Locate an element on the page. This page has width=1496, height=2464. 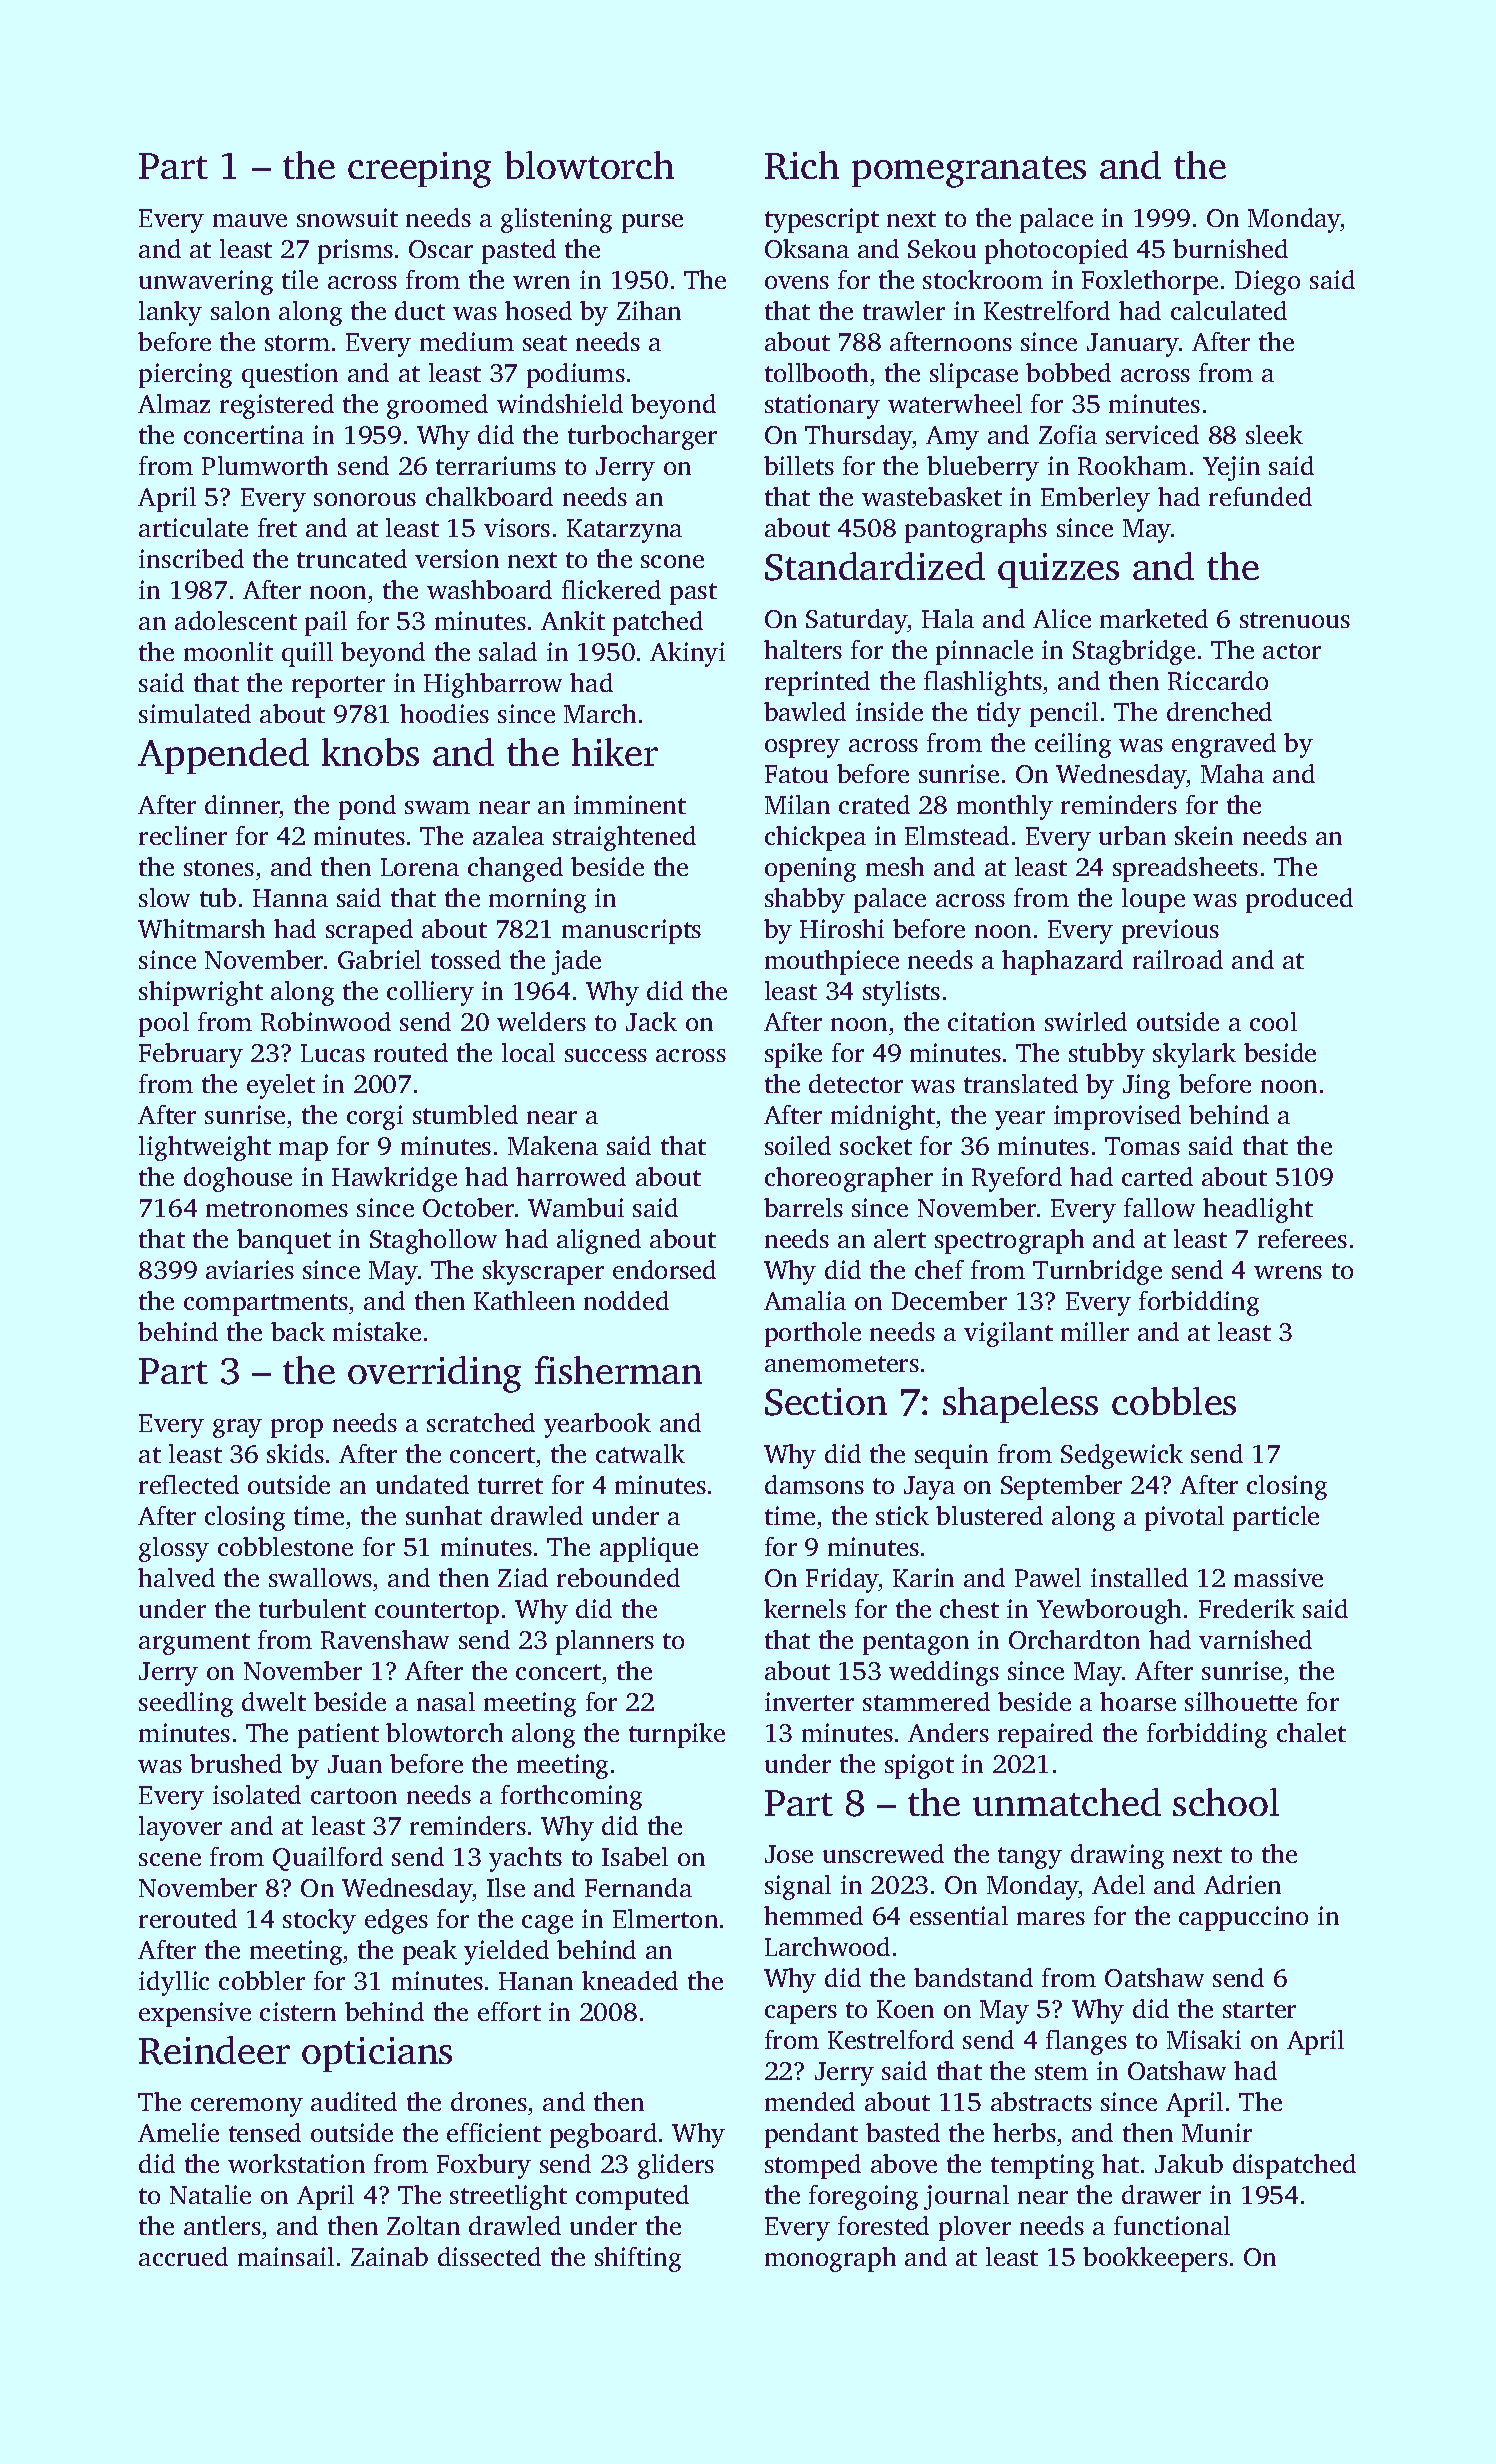
Tomas is located at coordinates (1142, 1146).
